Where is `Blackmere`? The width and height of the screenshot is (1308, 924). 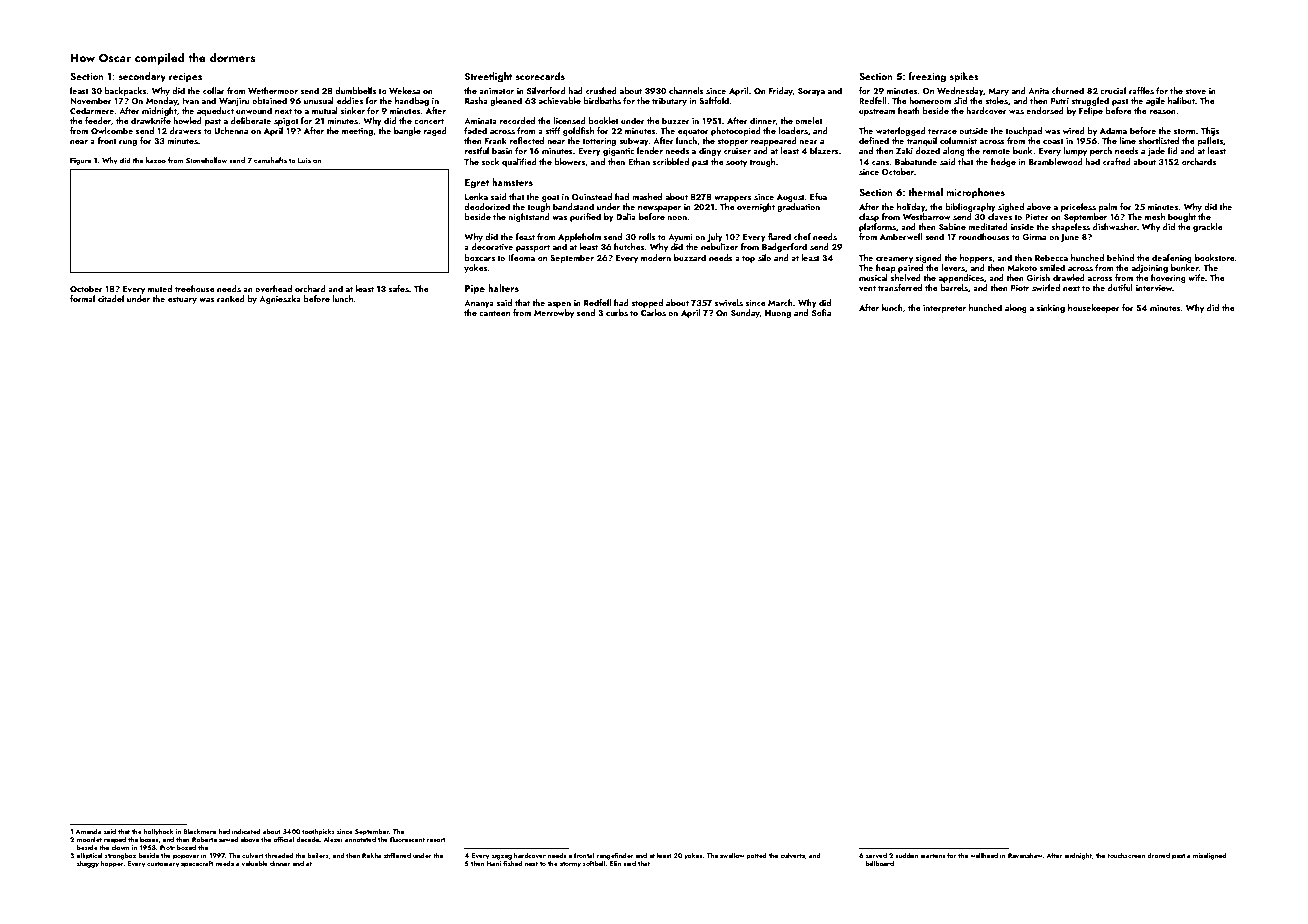 Blackmere is located at coordinates (199, 831).
